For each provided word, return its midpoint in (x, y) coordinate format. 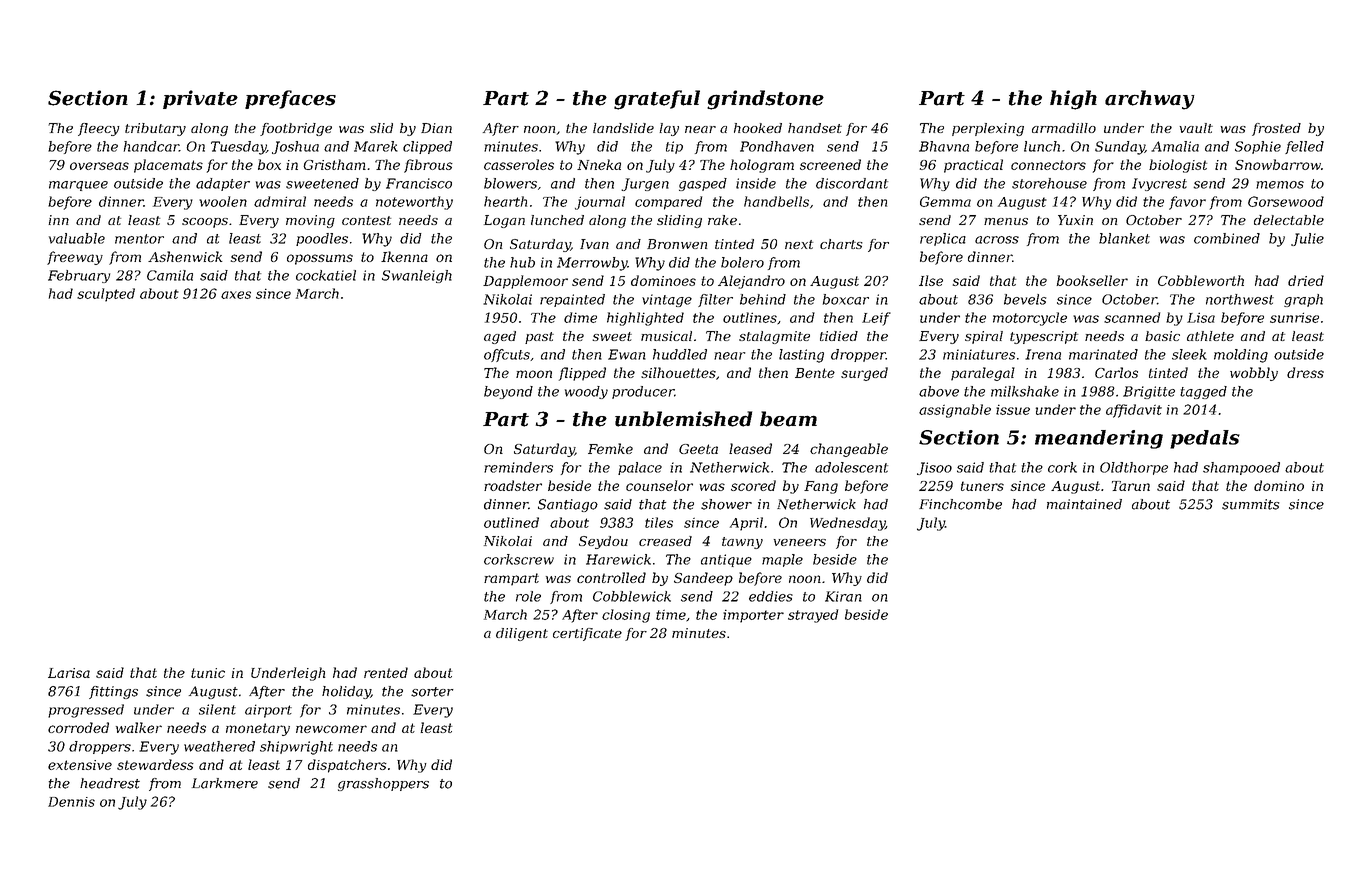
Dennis (71, 802)
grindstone (765, 100)
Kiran (843, 596)
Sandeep (703, 579)
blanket (1124, 238)
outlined (511, 522)
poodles (322, 239)
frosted (1276, 129)
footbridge (296, 129)
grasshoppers (383, 784)
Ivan (594, 244)
